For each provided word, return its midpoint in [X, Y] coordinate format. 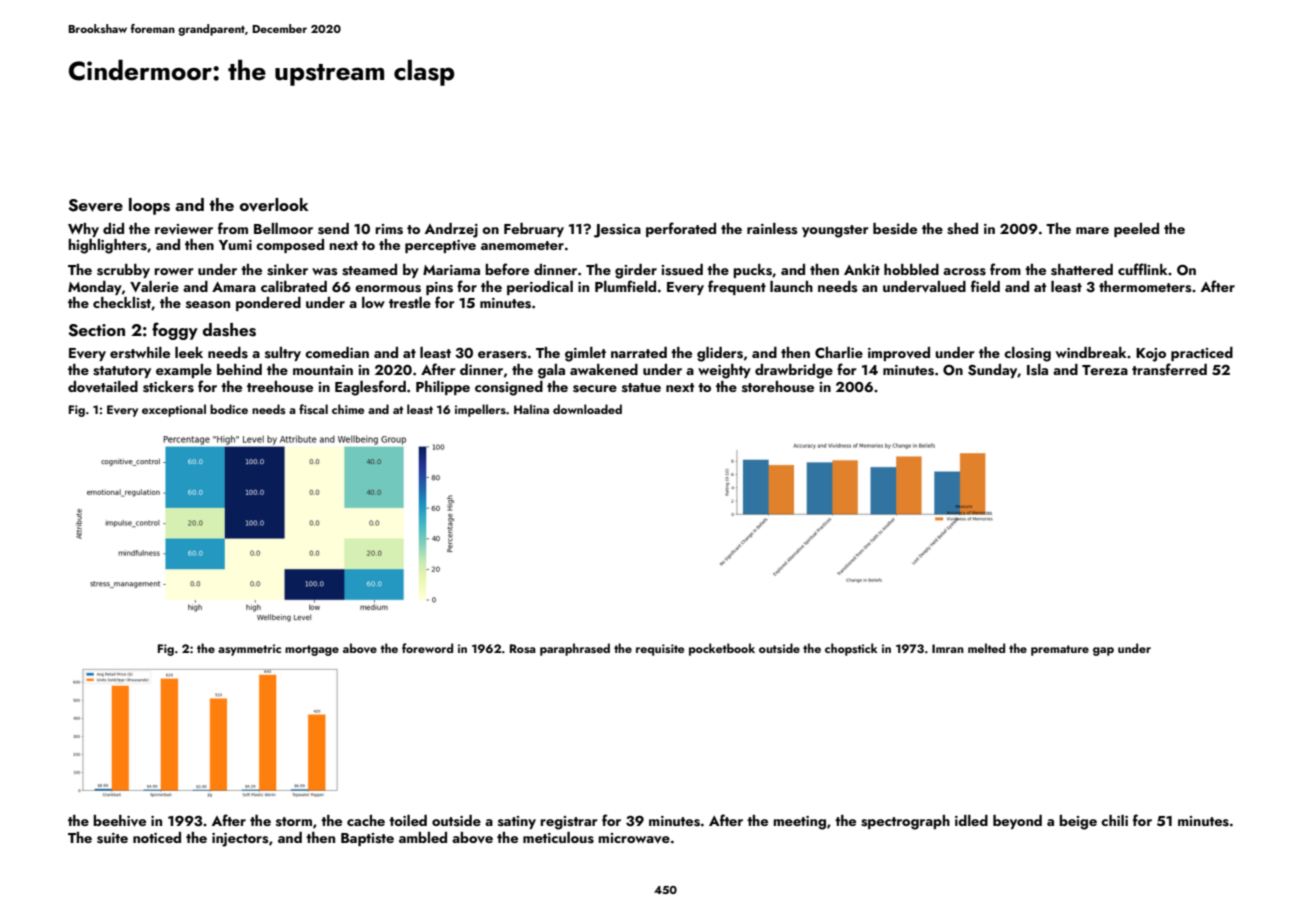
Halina [531, 409]
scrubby [123, 271]
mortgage [312, 650]
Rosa [523, 648]
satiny [517, 822]
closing [1027, 354]
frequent [737, 287]
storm [294, 821]
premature [1060, 650]
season [208, 305]
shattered [1082, 270]
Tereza [1105, 370]
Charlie [839, 352]
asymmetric [249, 650]
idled [971, 820]
